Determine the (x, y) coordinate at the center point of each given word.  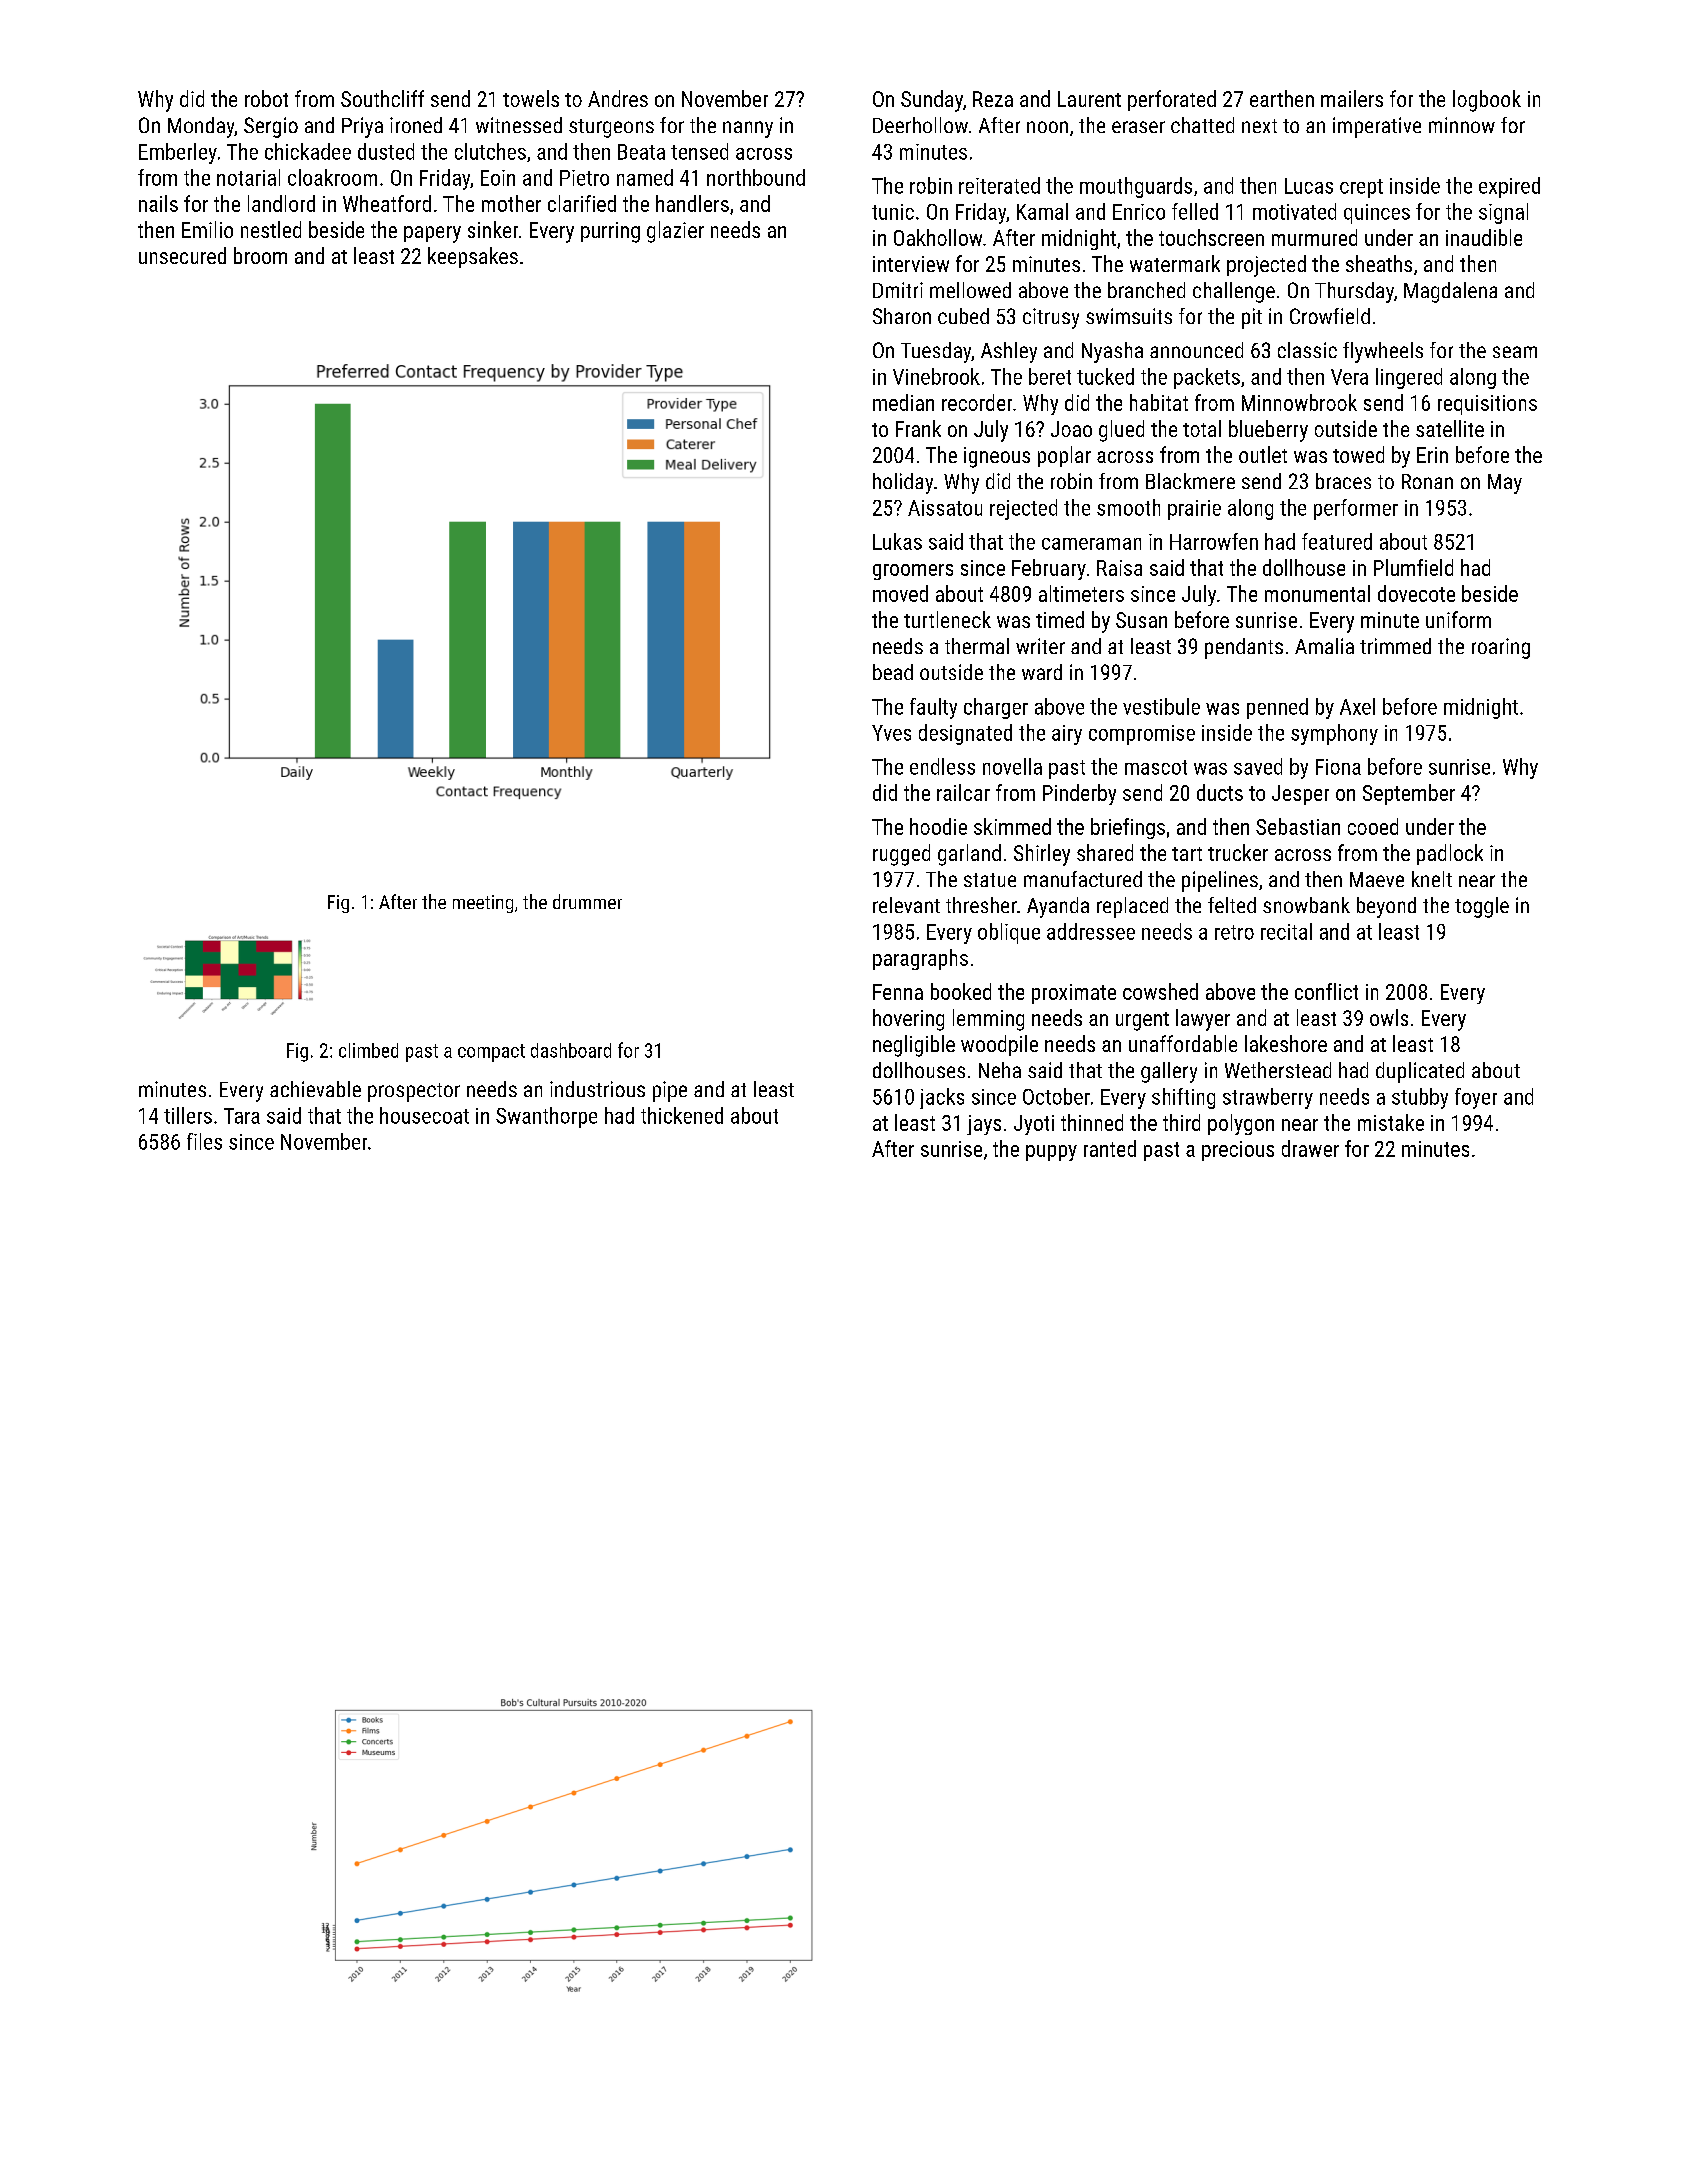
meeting (483, 904)
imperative (1377, 127)
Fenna (898, 992)
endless (942, 766)
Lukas (897, 541)
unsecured (182, 255)
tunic (893, 212)
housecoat (424, 1115)
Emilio (207, 229)
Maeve (1377, 879)
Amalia (1324, 646)
